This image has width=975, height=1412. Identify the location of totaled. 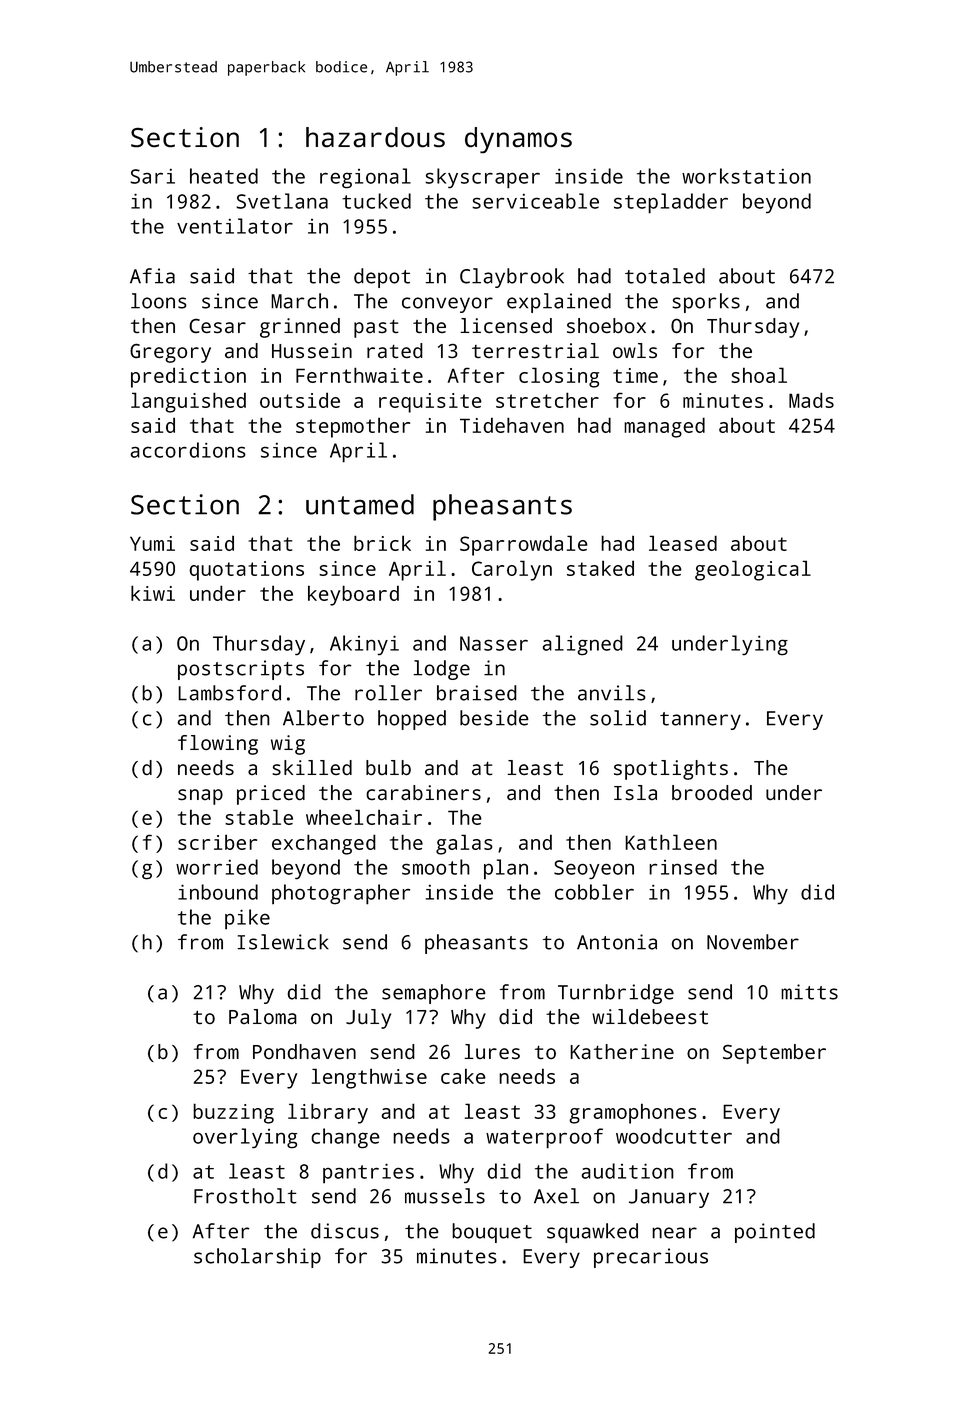
(665, 276).
